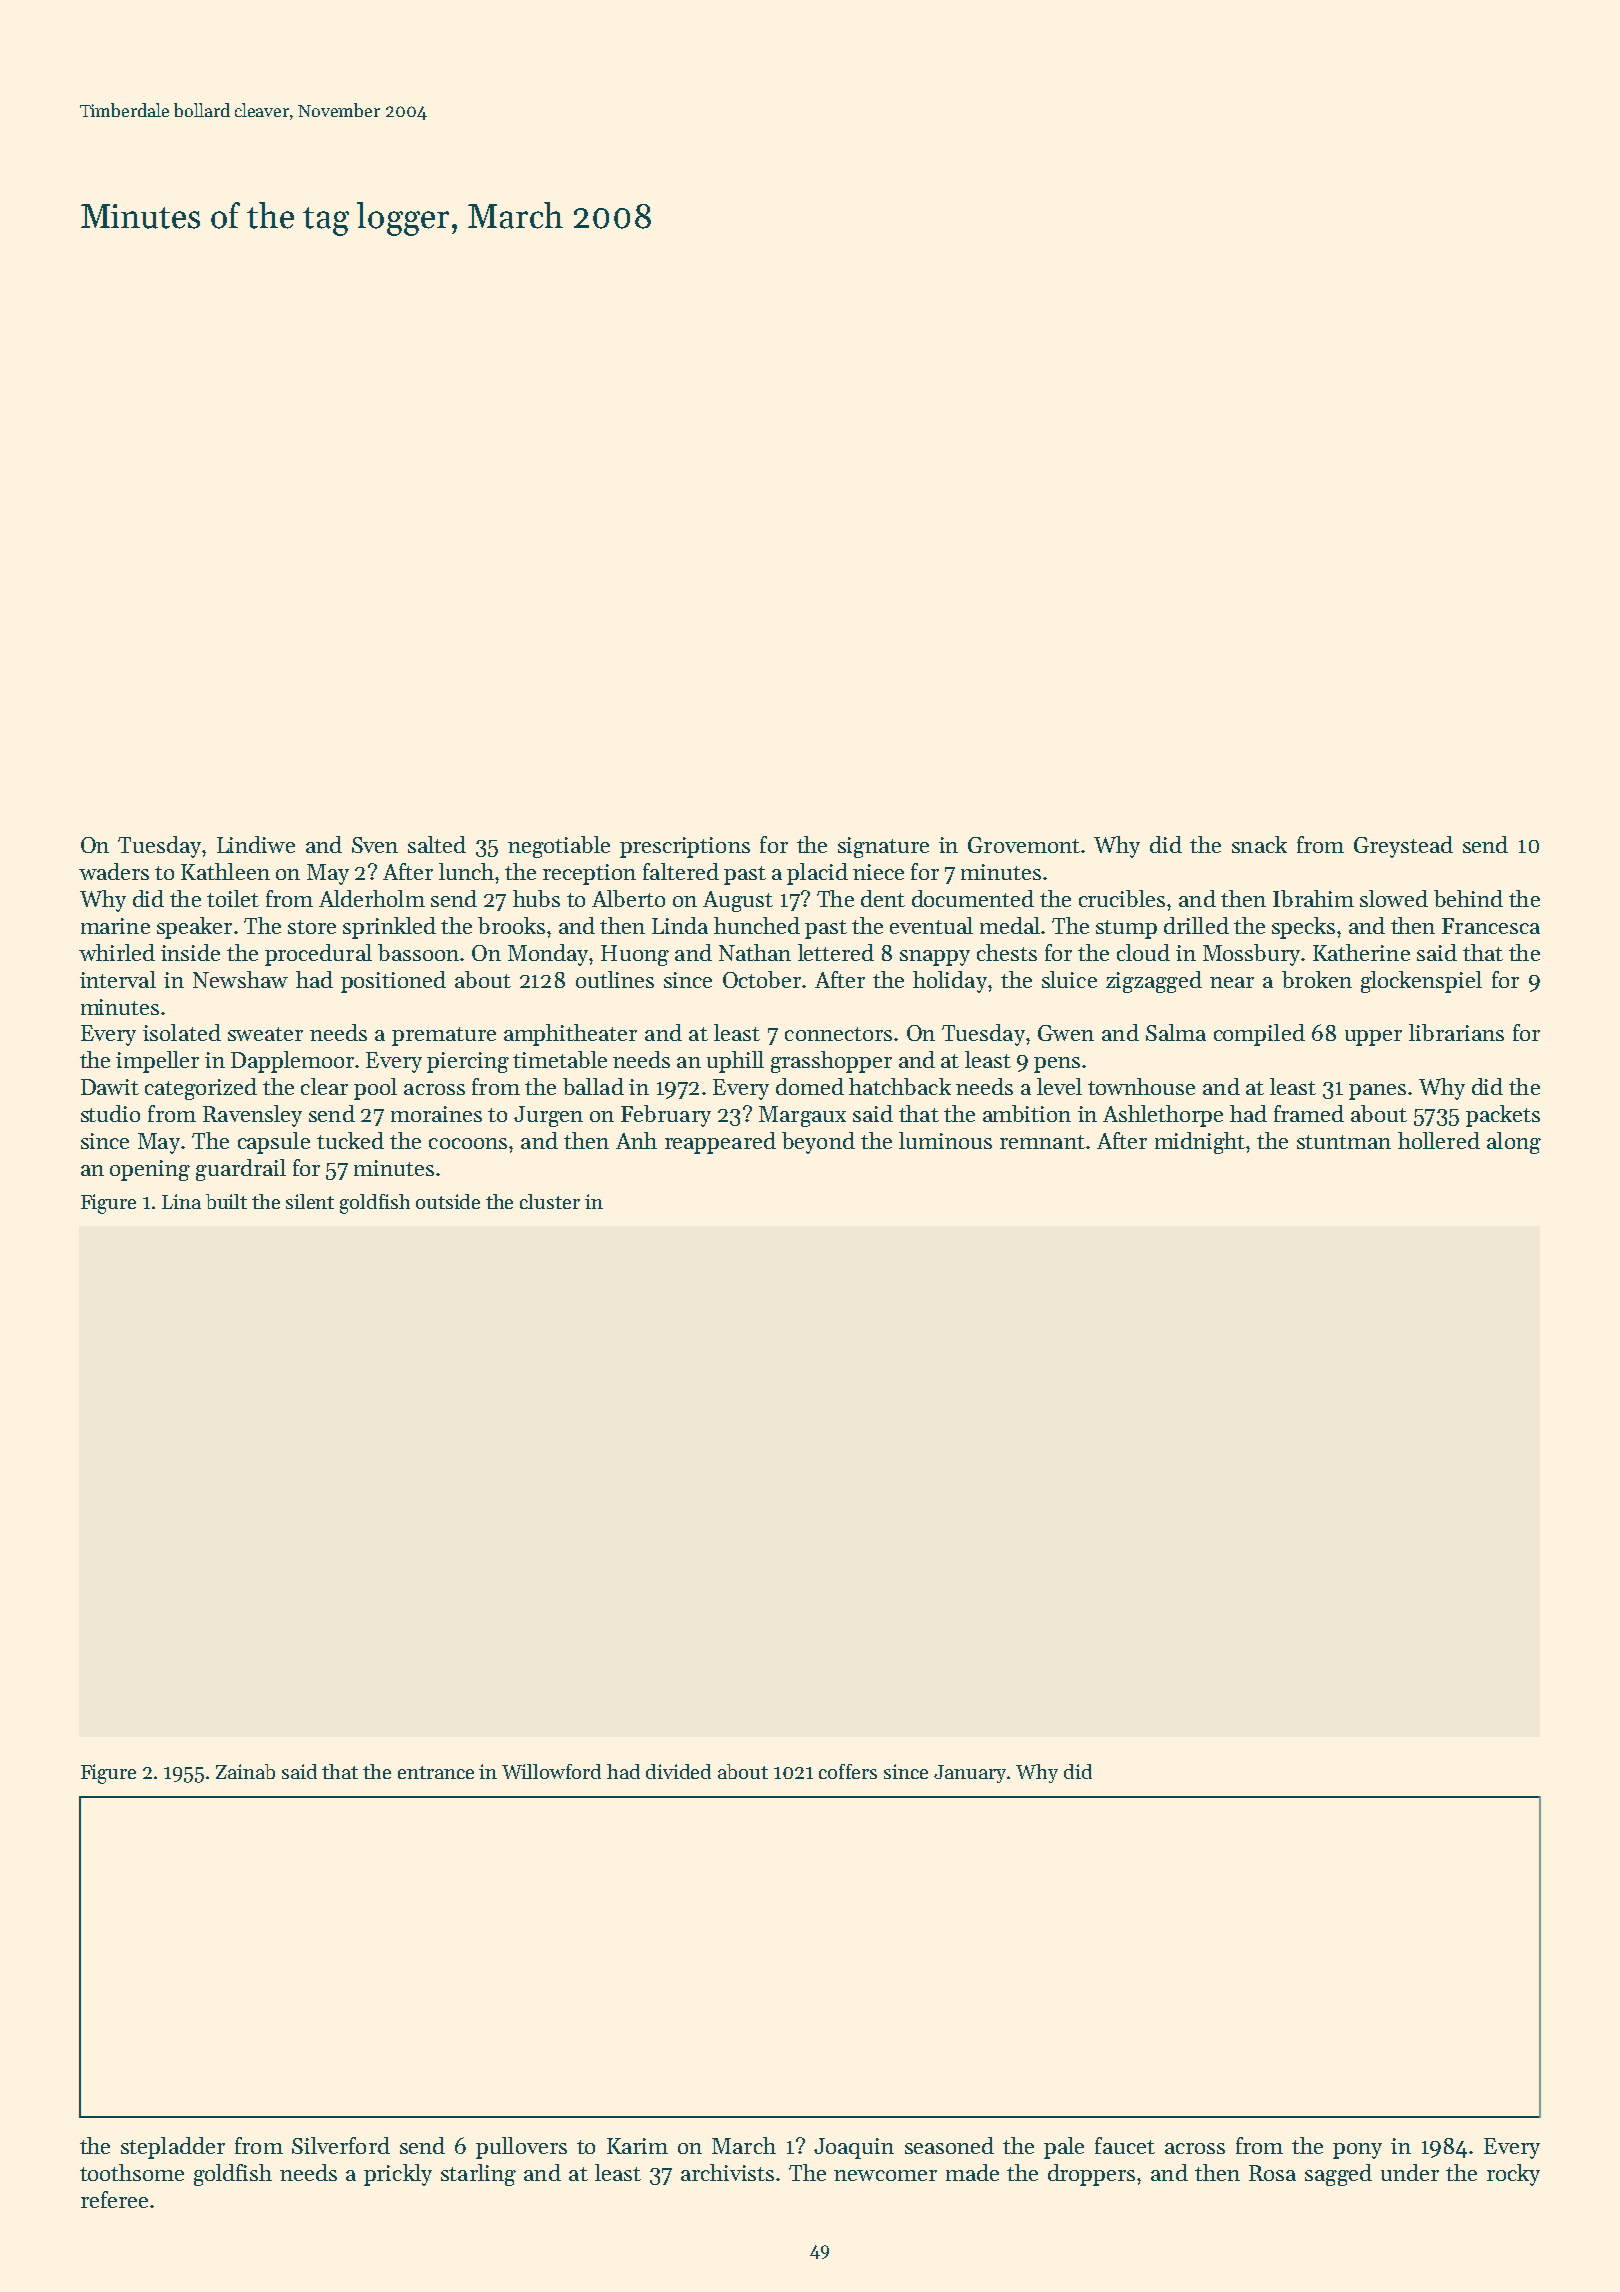  What do you see at coordinates (678, 1771) in the screenshot?
I see `divided` at bounding box center [678, 1771].
